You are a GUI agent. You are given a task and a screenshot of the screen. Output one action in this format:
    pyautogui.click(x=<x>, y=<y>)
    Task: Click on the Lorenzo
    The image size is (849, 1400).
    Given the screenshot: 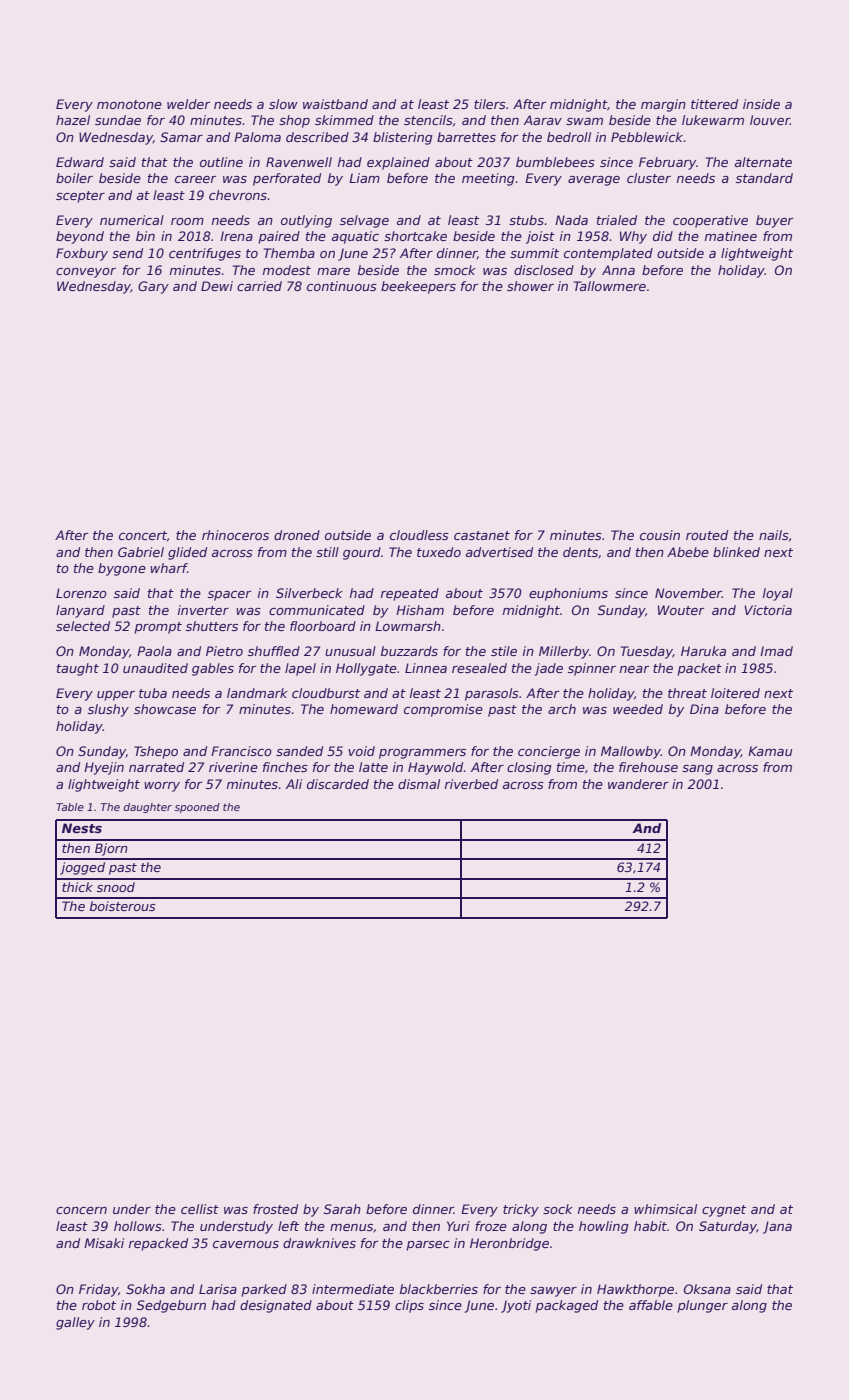 What is the action you would take?
    pyautogui.click(x=81, y=593)
